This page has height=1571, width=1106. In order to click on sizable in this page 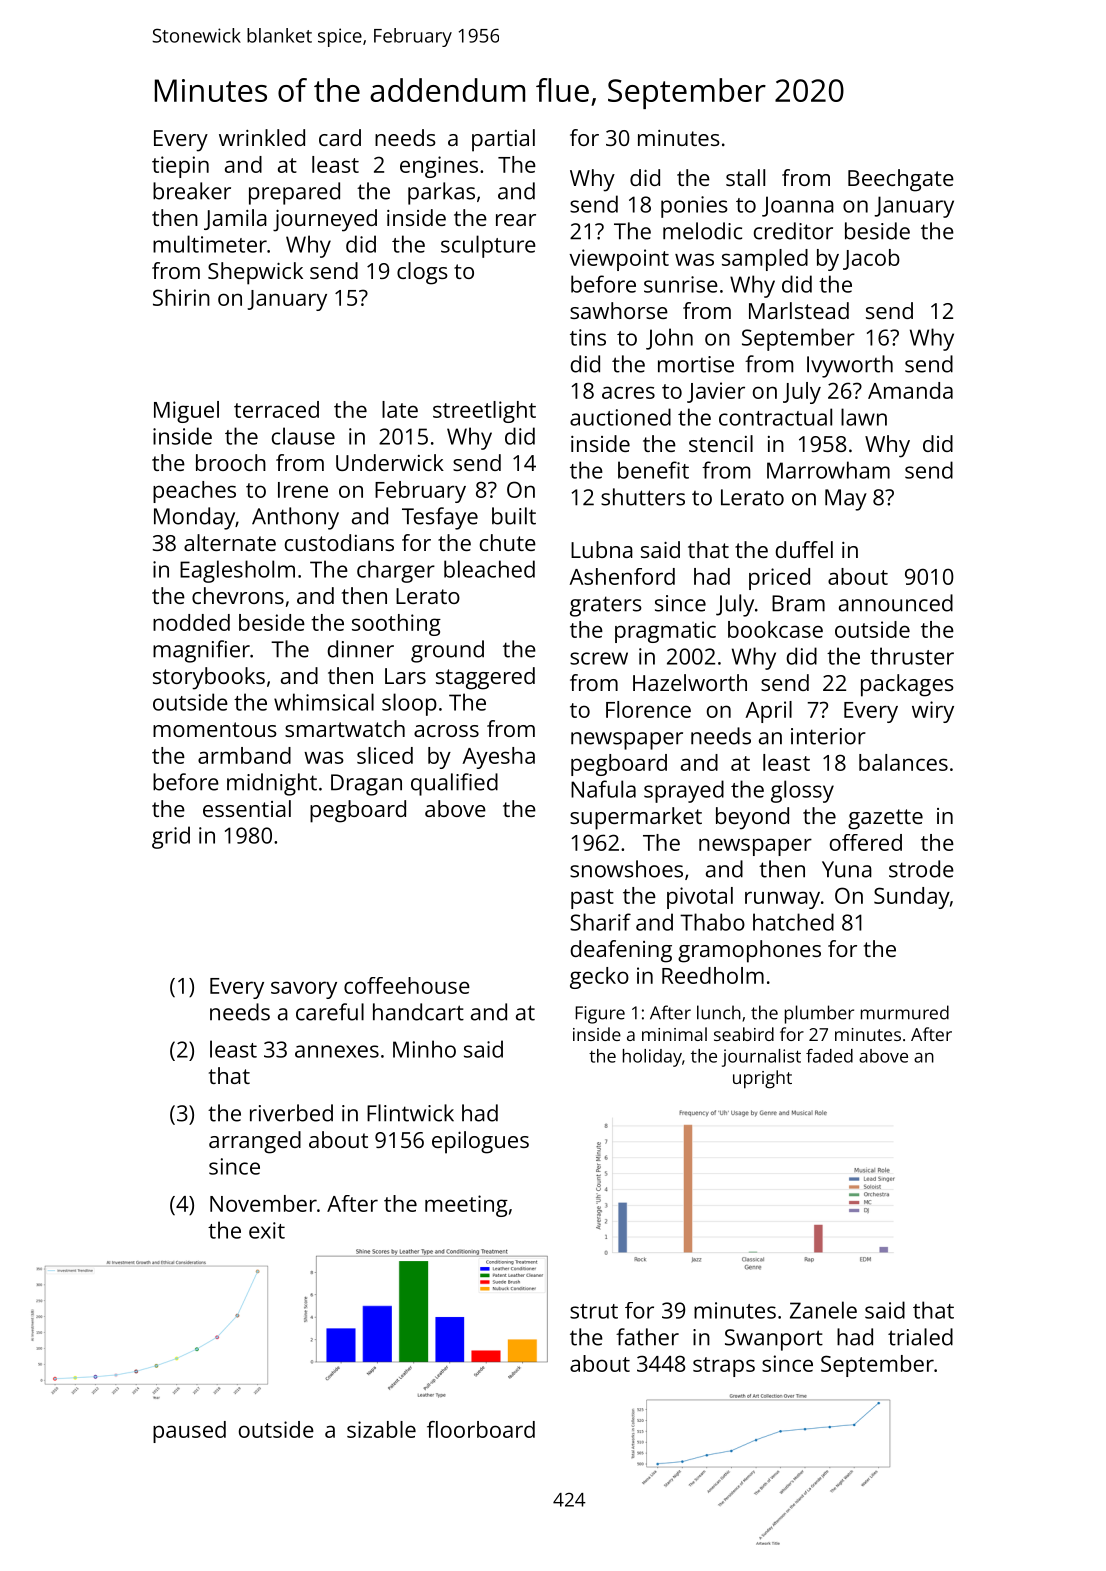, I will do `click(381, 1429)`.
